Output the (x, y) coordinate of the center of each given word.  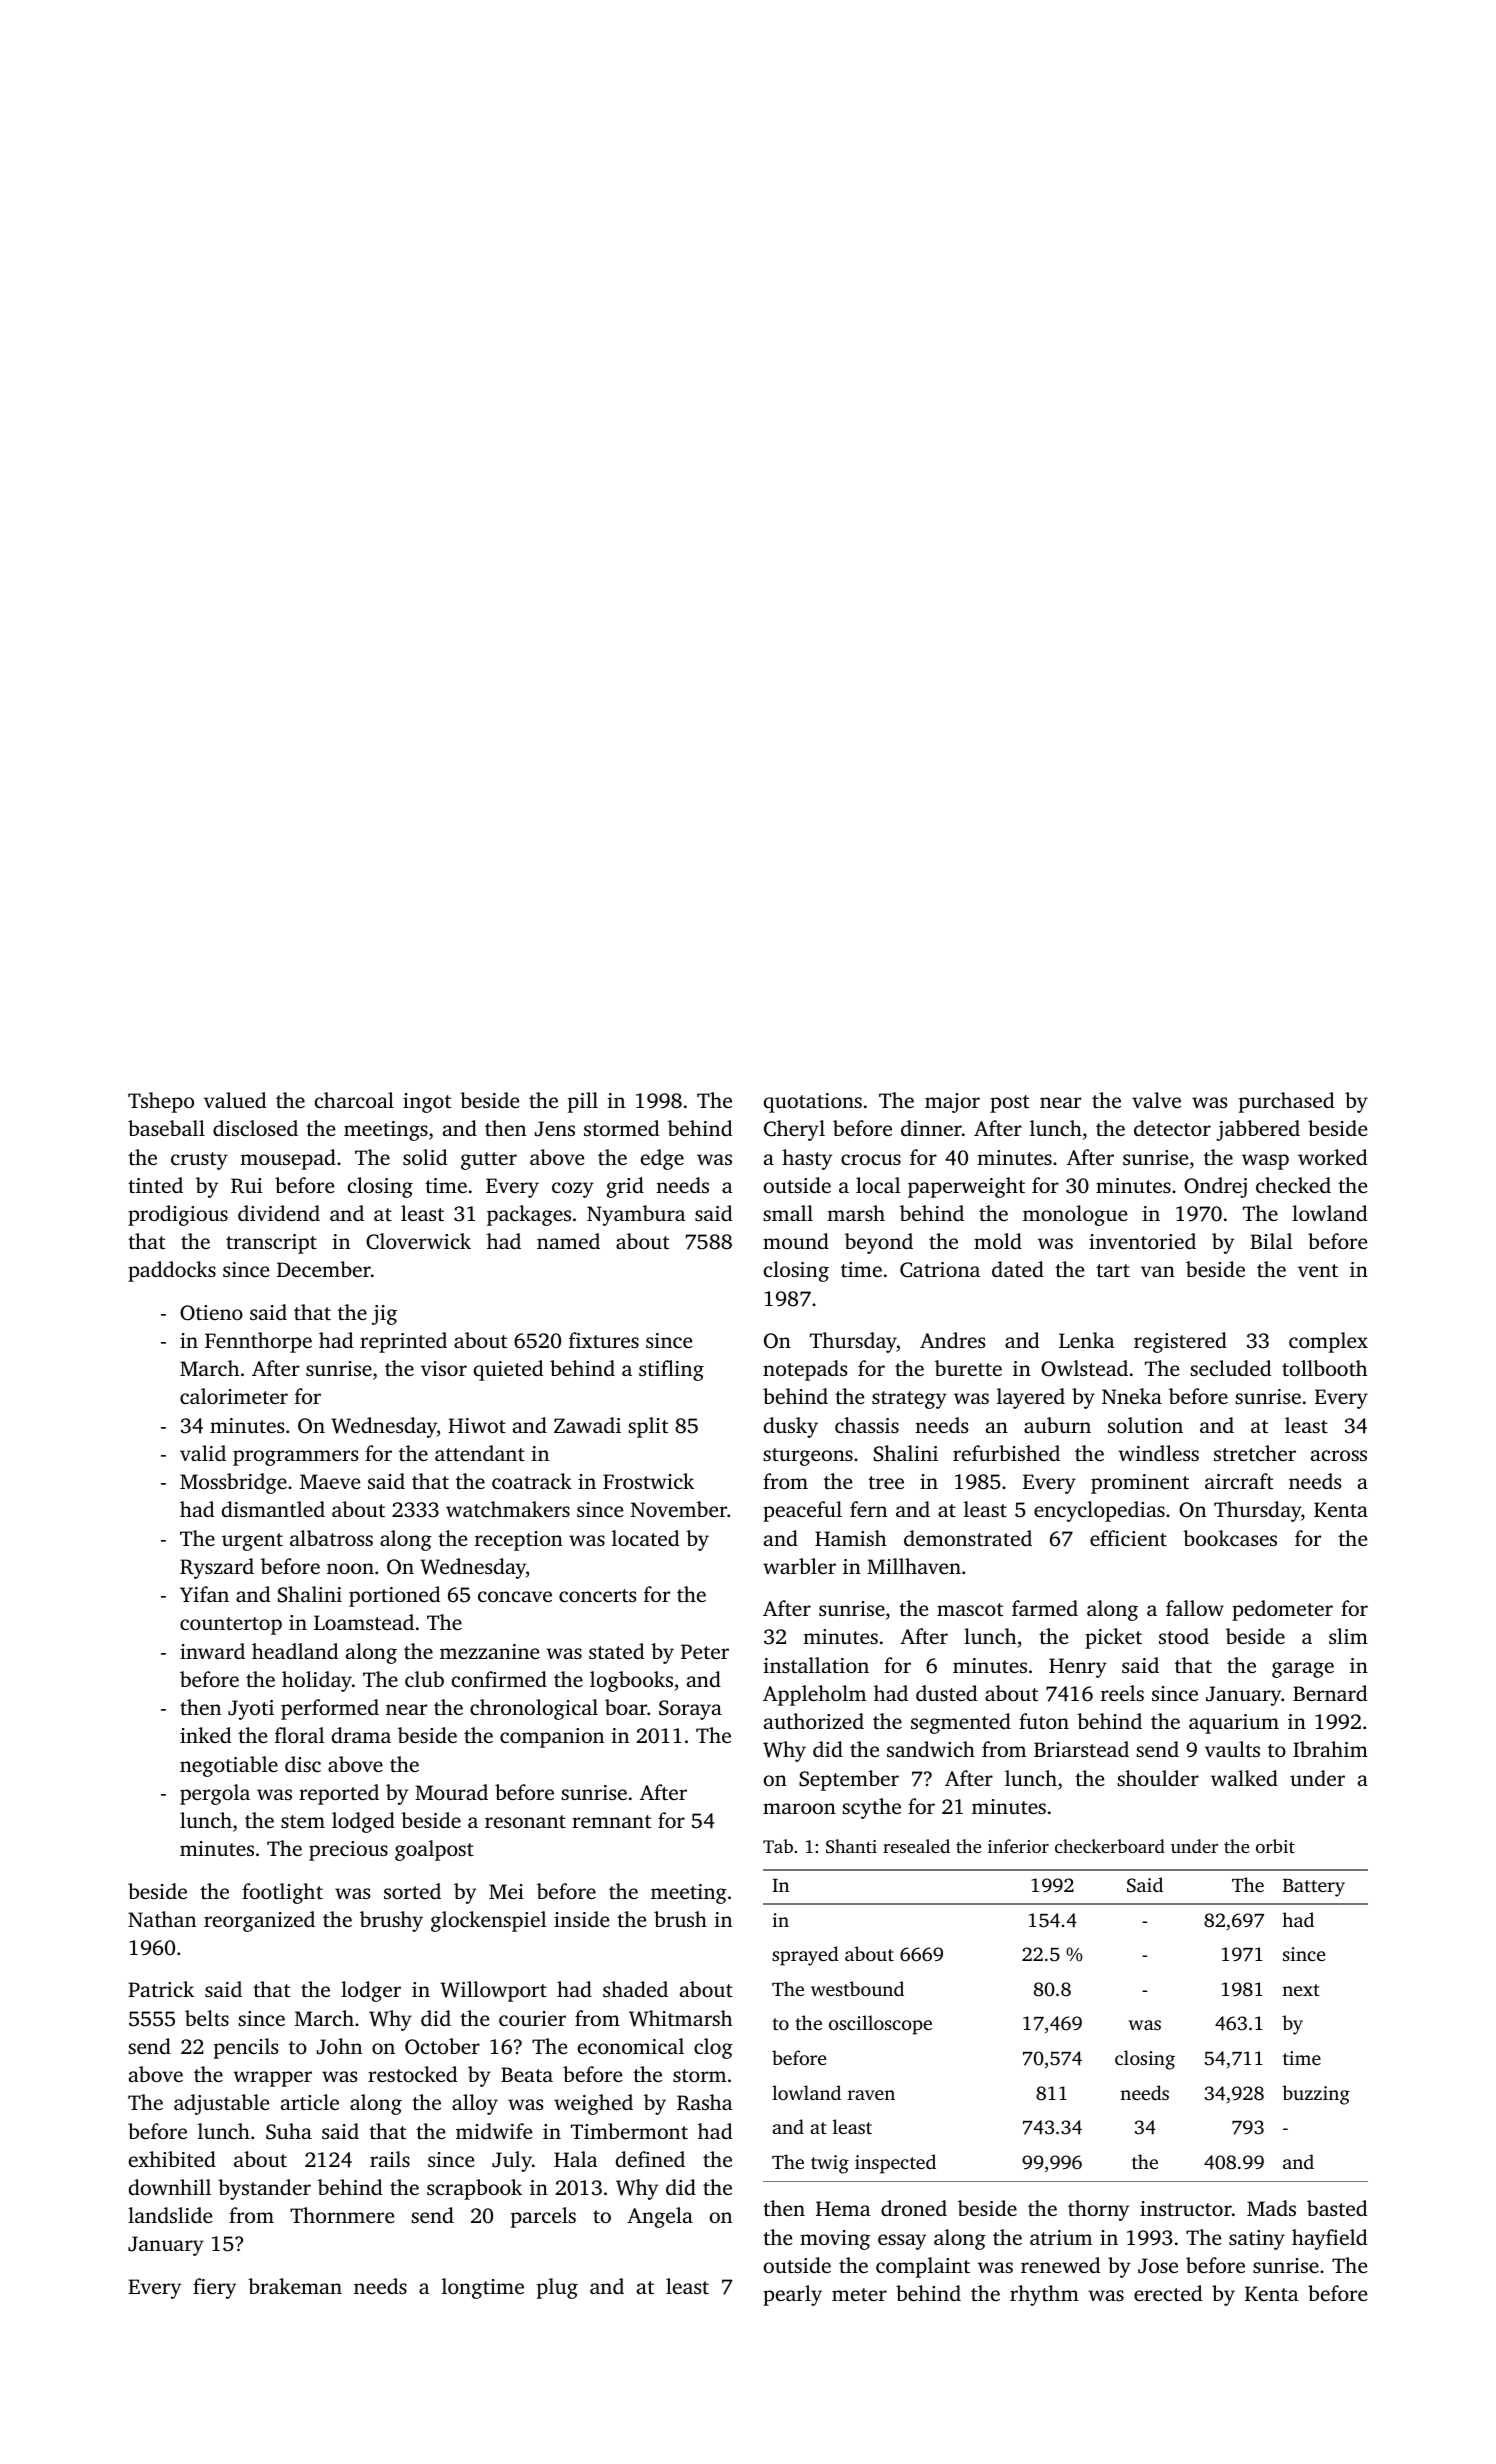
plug (557, 2288)
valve (1156, 1100)
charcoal (354, 1100)
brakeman (295, 2286)
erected (1168, 2293)
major (952, 1103)
